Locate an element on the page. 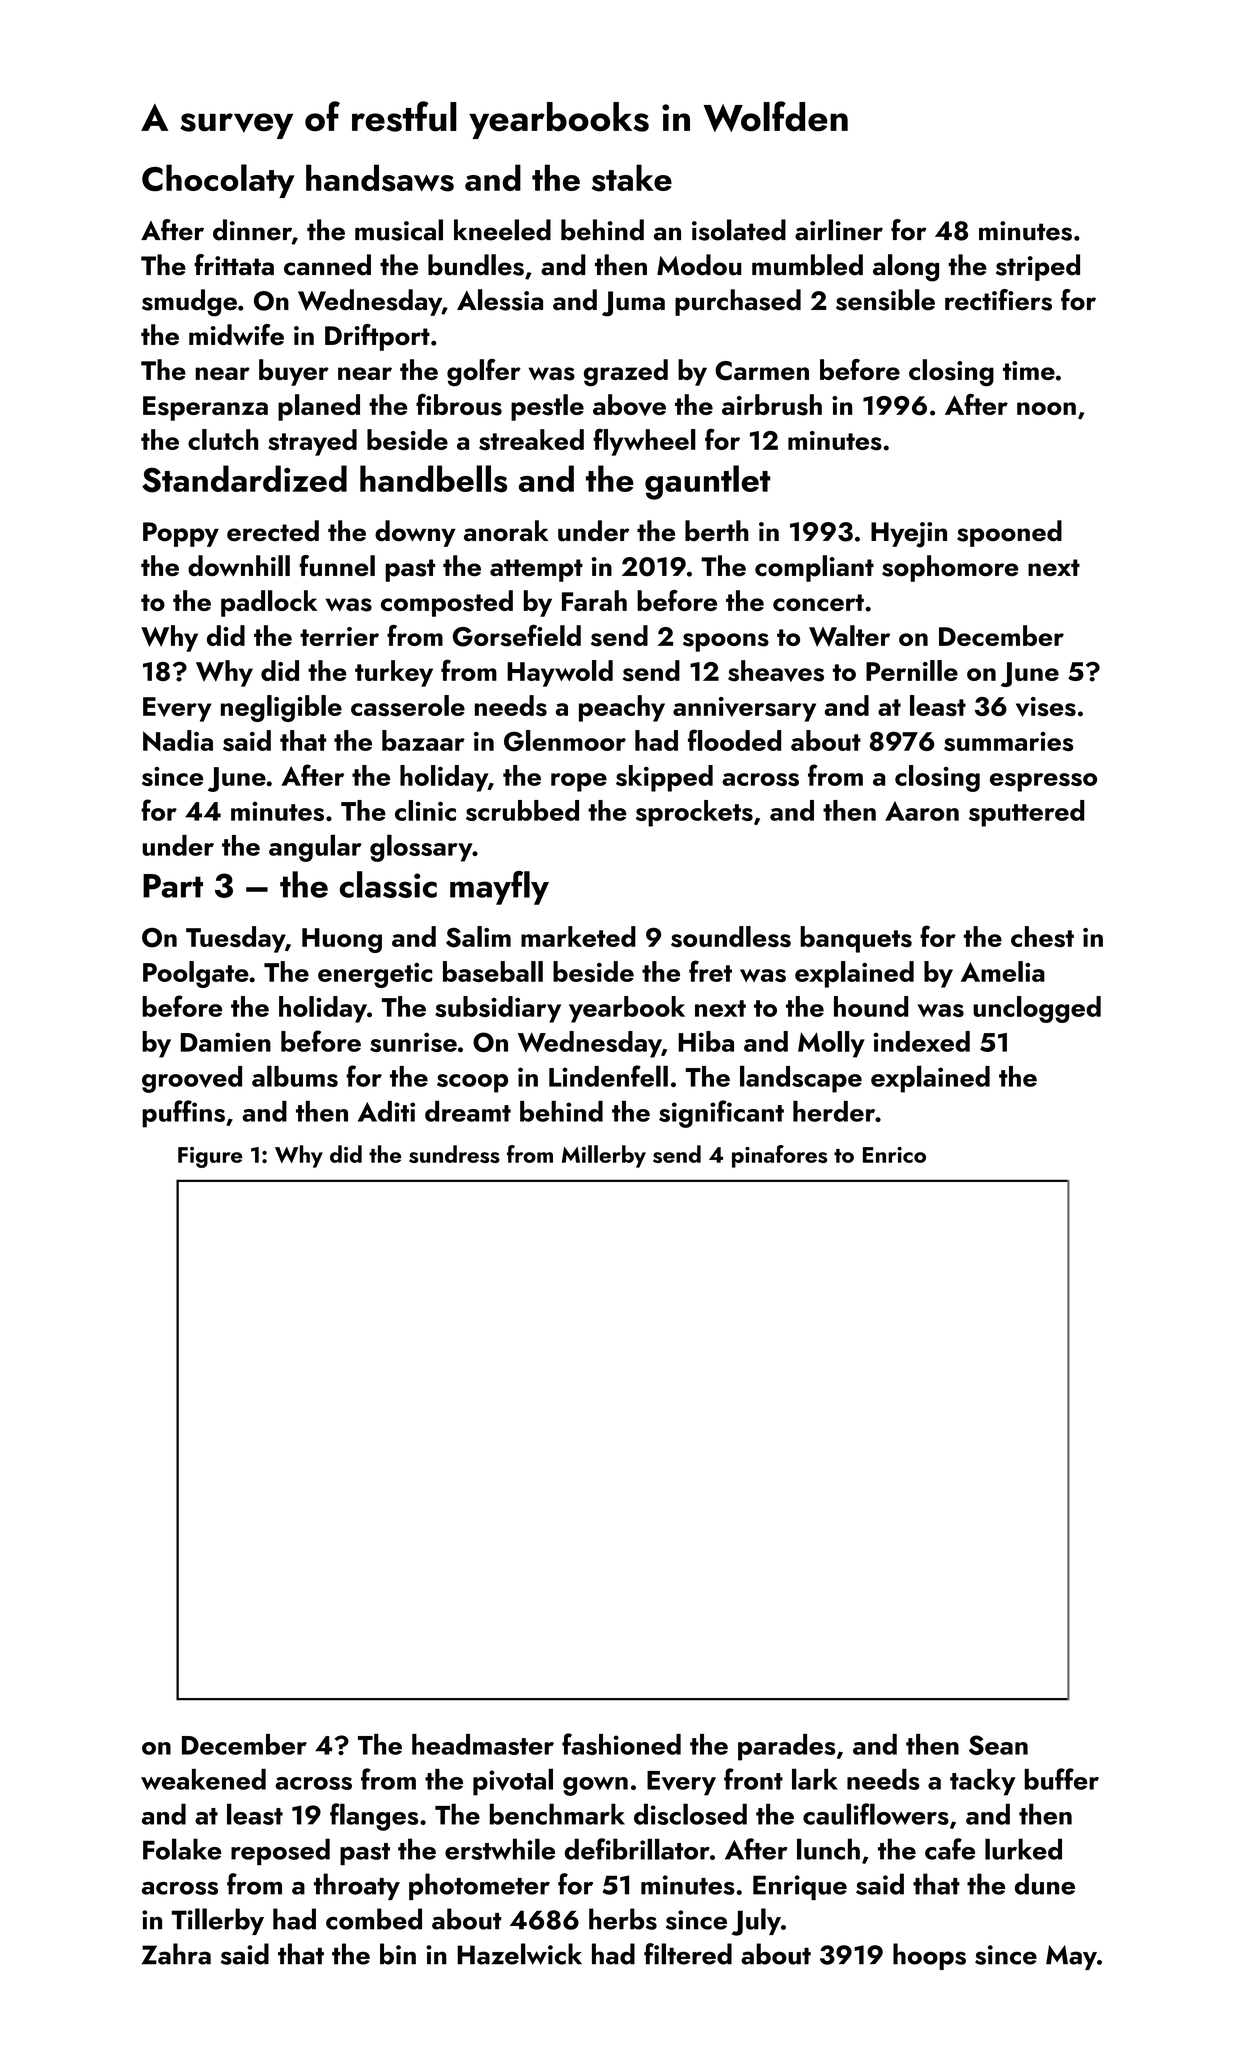 The height and width of the document is (2053, 1246). pinafores is located at coordinates (779, 1156).
